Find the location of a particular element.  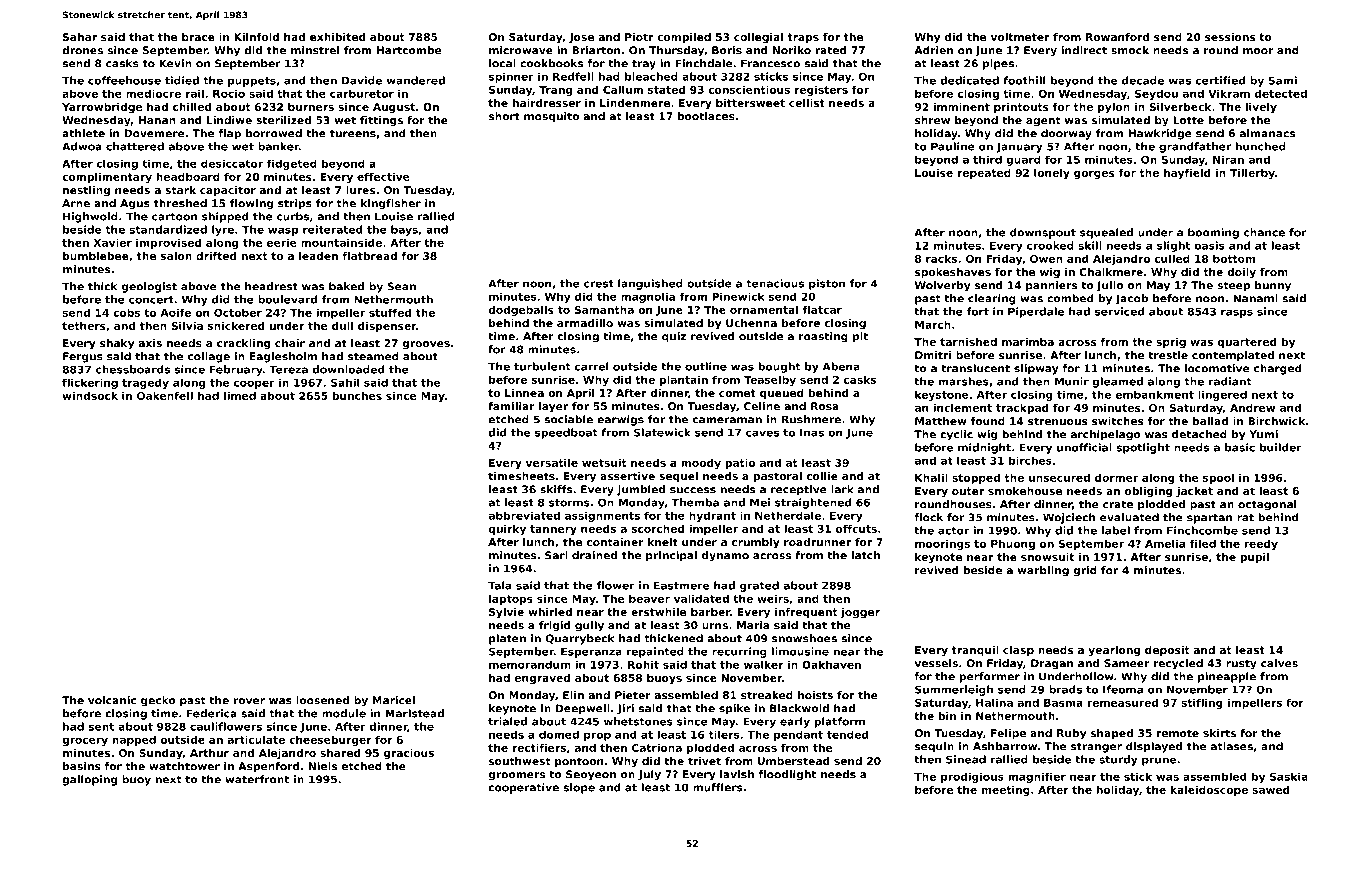

hayfield is located at coordinates (1187, 173).
